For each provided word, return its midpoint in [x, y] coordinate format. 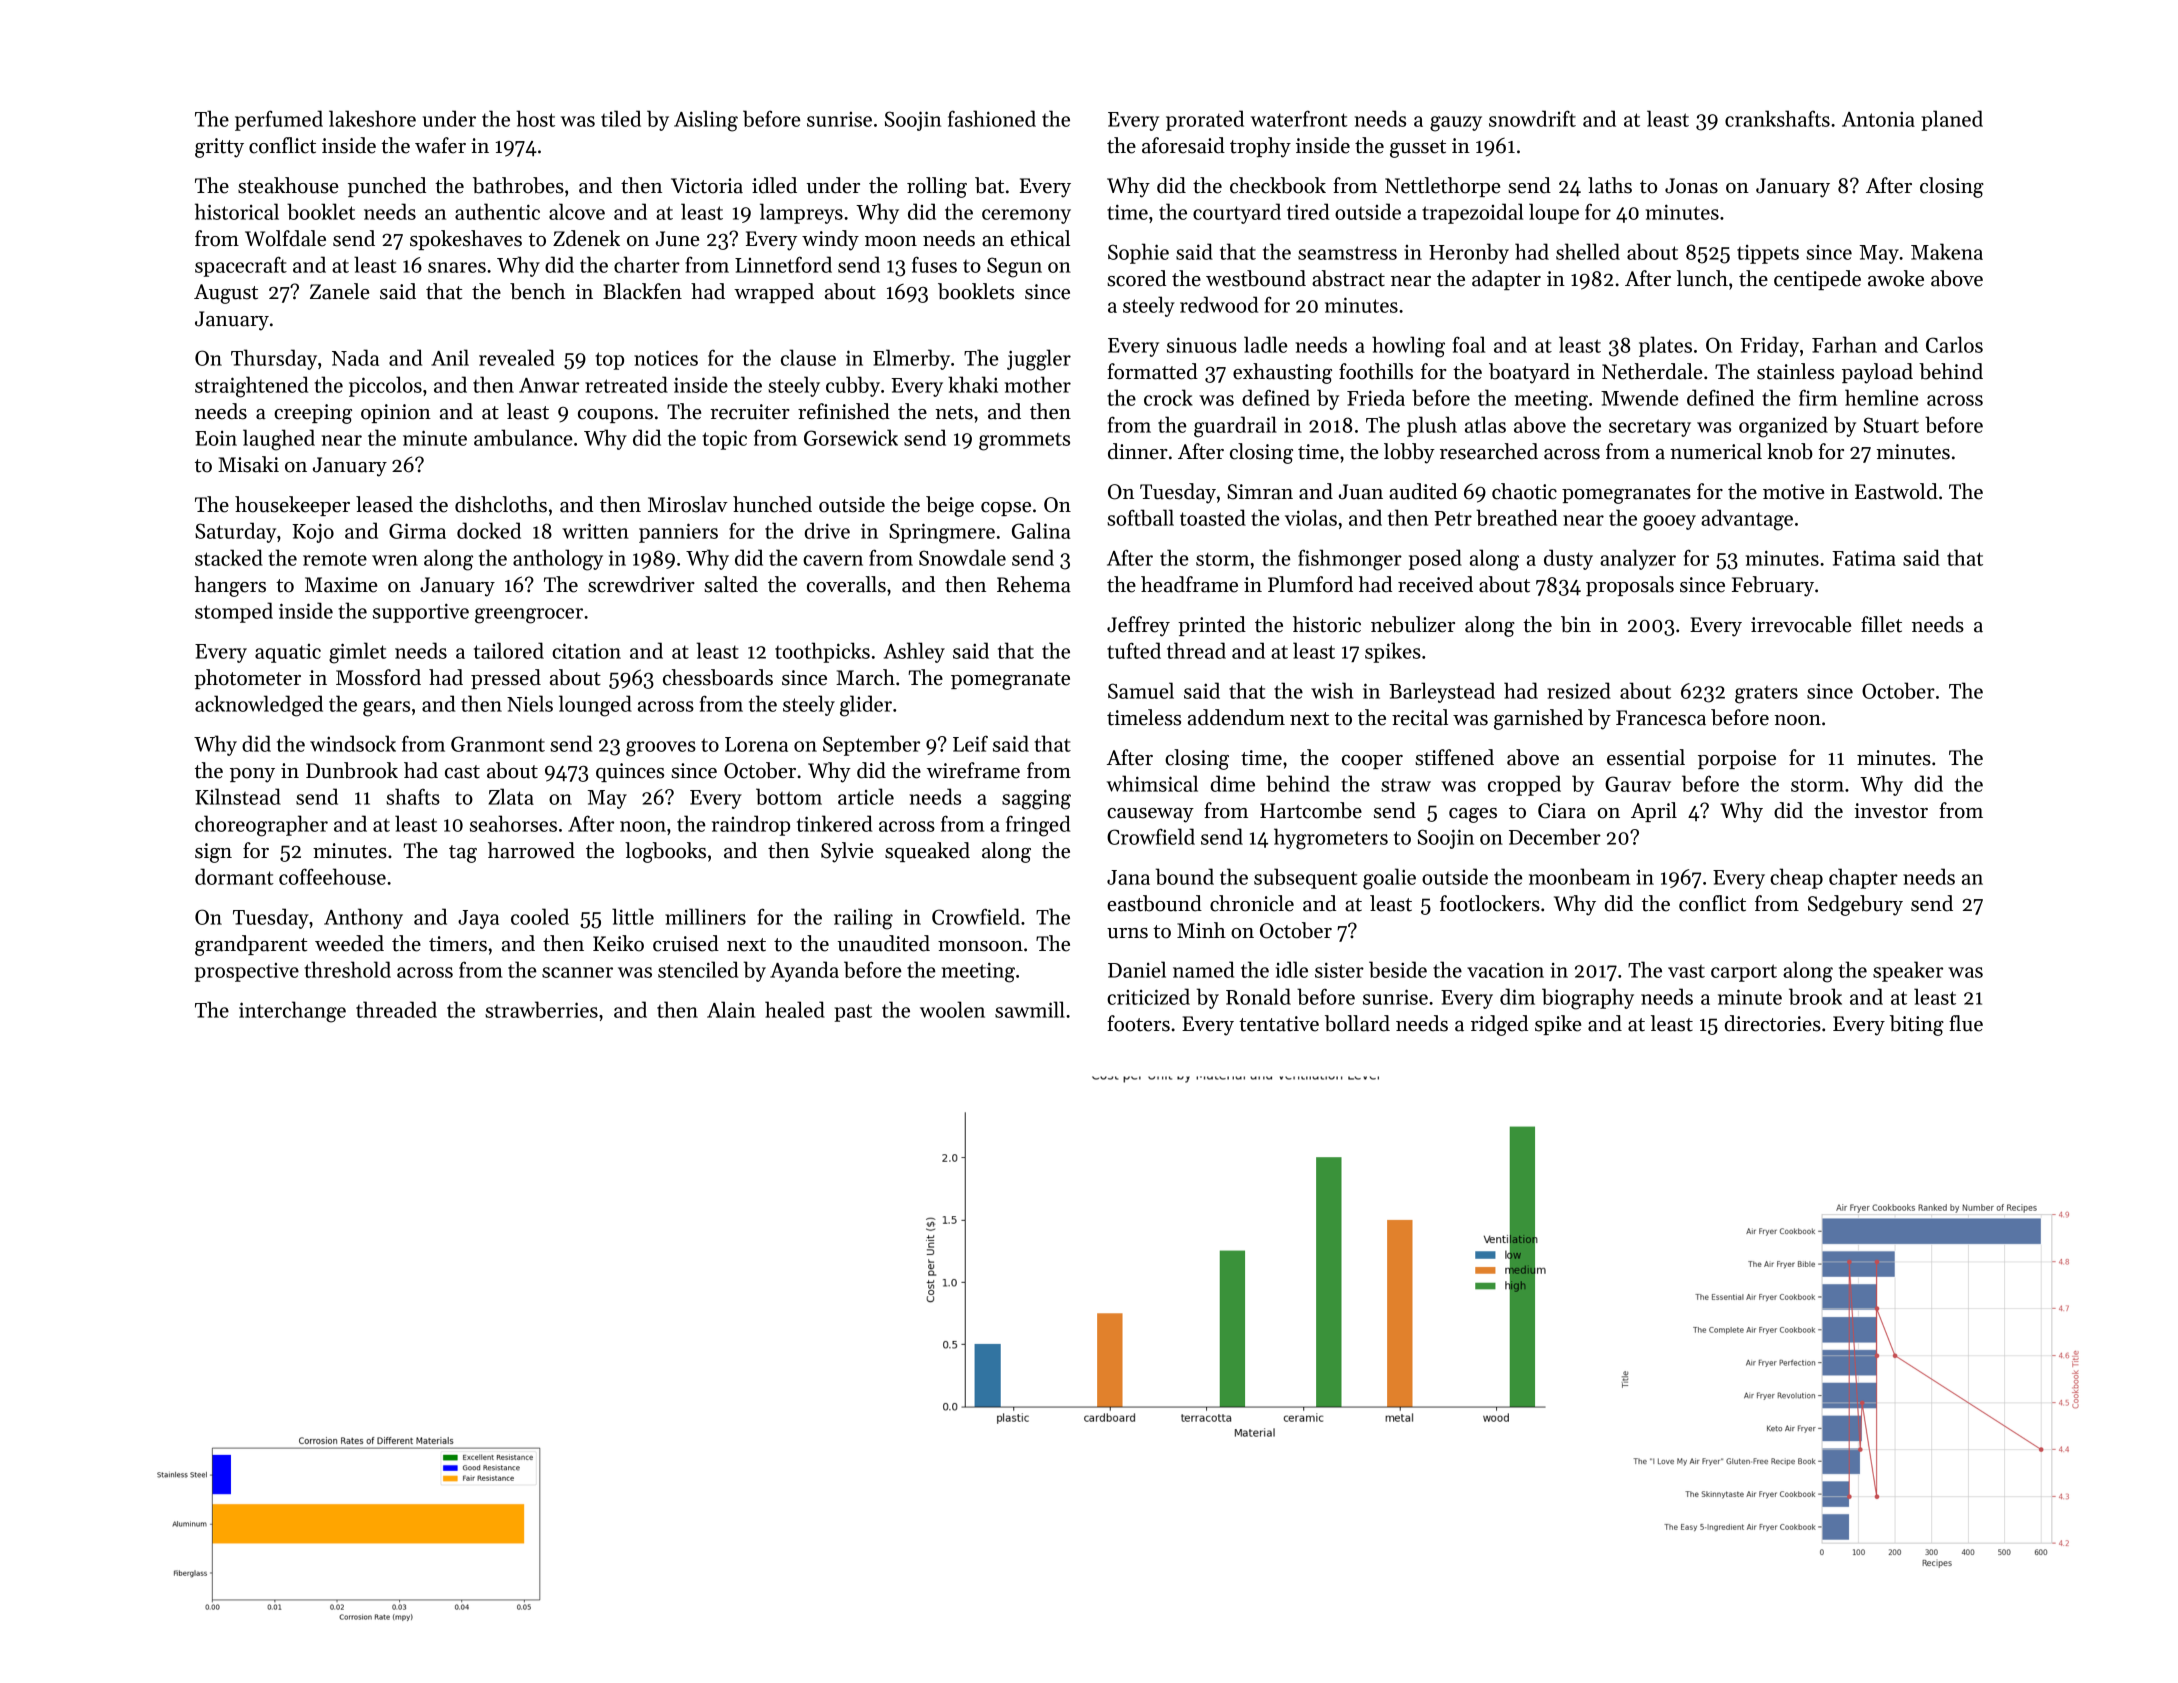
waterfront [1299, 118]
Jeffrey [1138, 626]
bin [1576, 624]
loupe [1554, 213]
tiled [621, 118]
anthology [558, 560]
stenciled [698, 969]
